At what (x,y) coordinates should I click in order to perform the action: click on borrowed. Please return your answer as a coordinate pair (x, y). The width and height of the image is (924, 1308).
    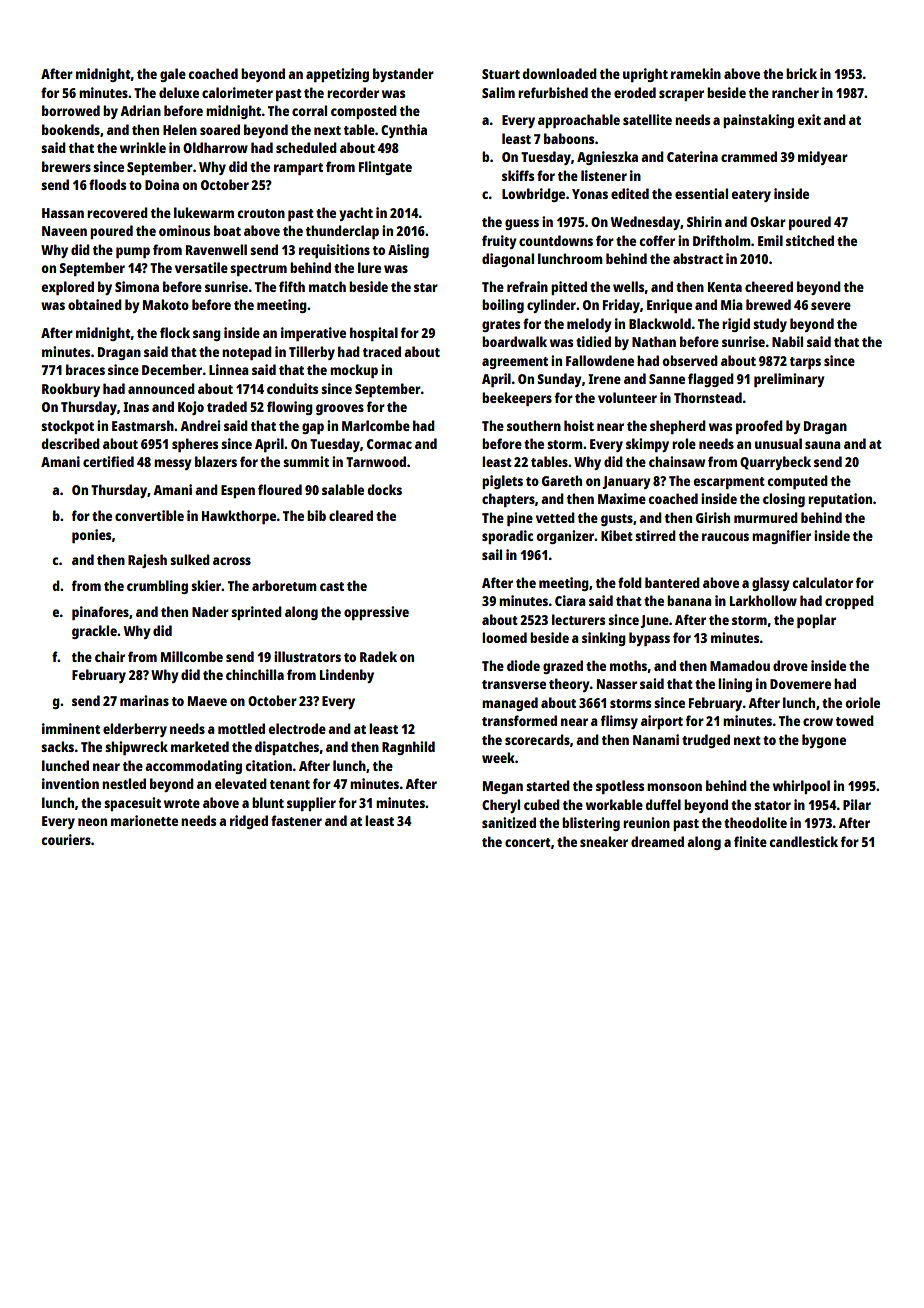
    Looking at the image, I should click on (71, 110).
